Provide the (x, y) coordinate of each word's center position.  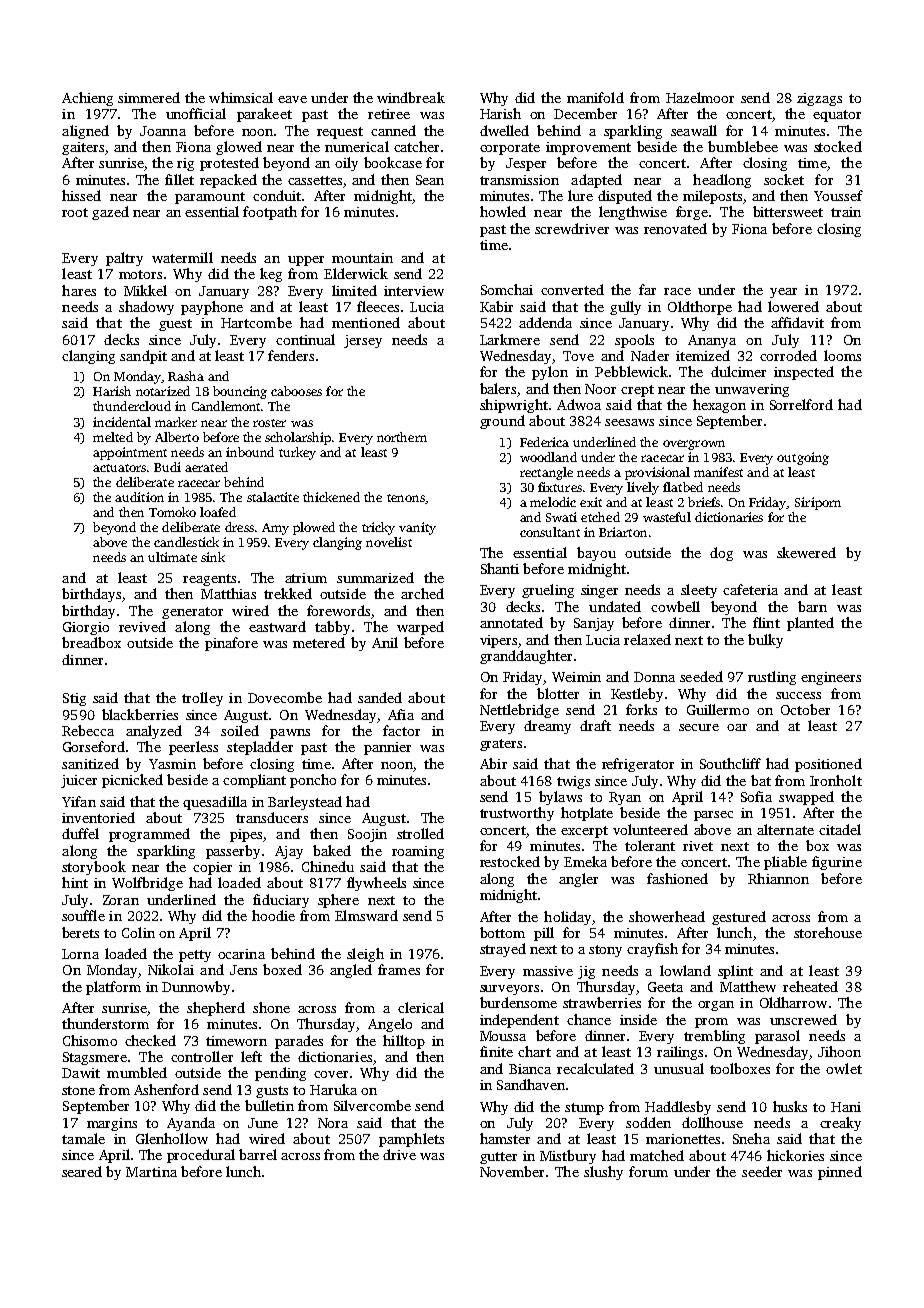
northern (402, 437)
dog (721, 554)
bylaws (560, 798)
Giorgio (86, 628)
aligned (85, 132)
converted (572, 289)
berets (80, 932)
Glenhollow (172, 1138)
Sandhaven (531, 1084)
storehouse (828, 932)
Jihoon (839, 1051)
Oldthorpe (700, 308)
